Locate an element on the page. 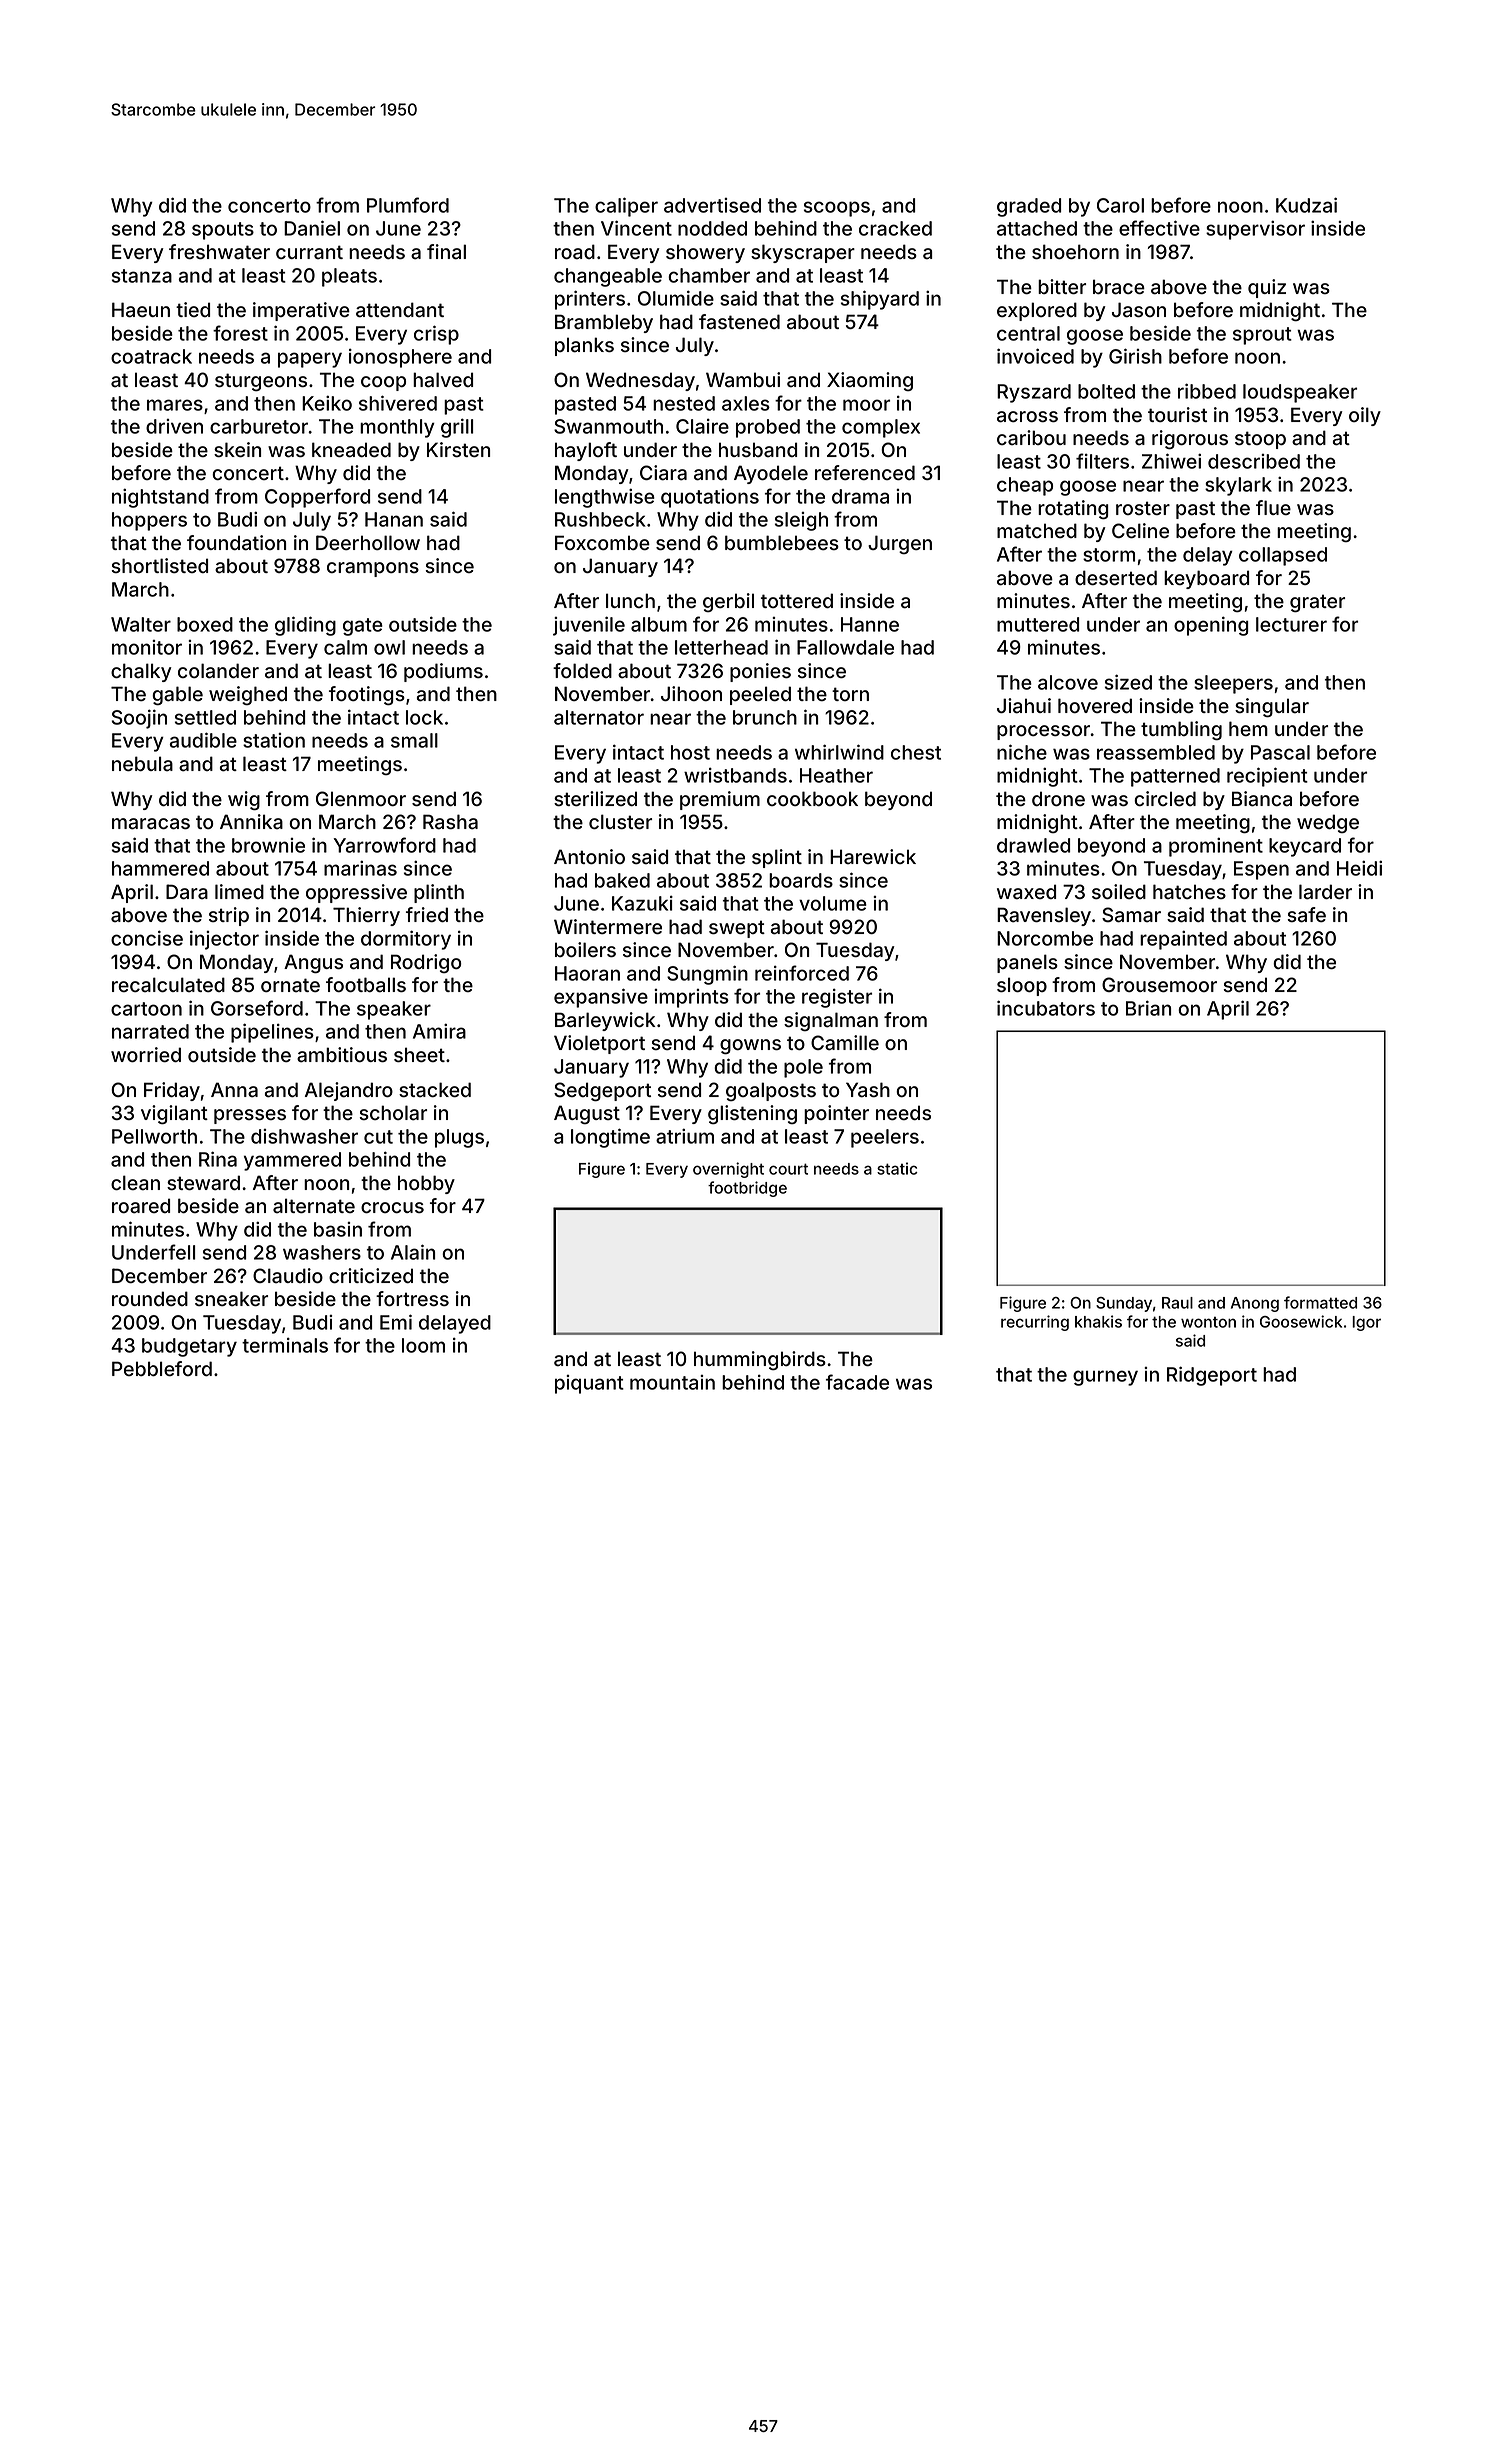 The height and width of the image is (2464, 1496). oppressive is located at coordinates (356, 893).
